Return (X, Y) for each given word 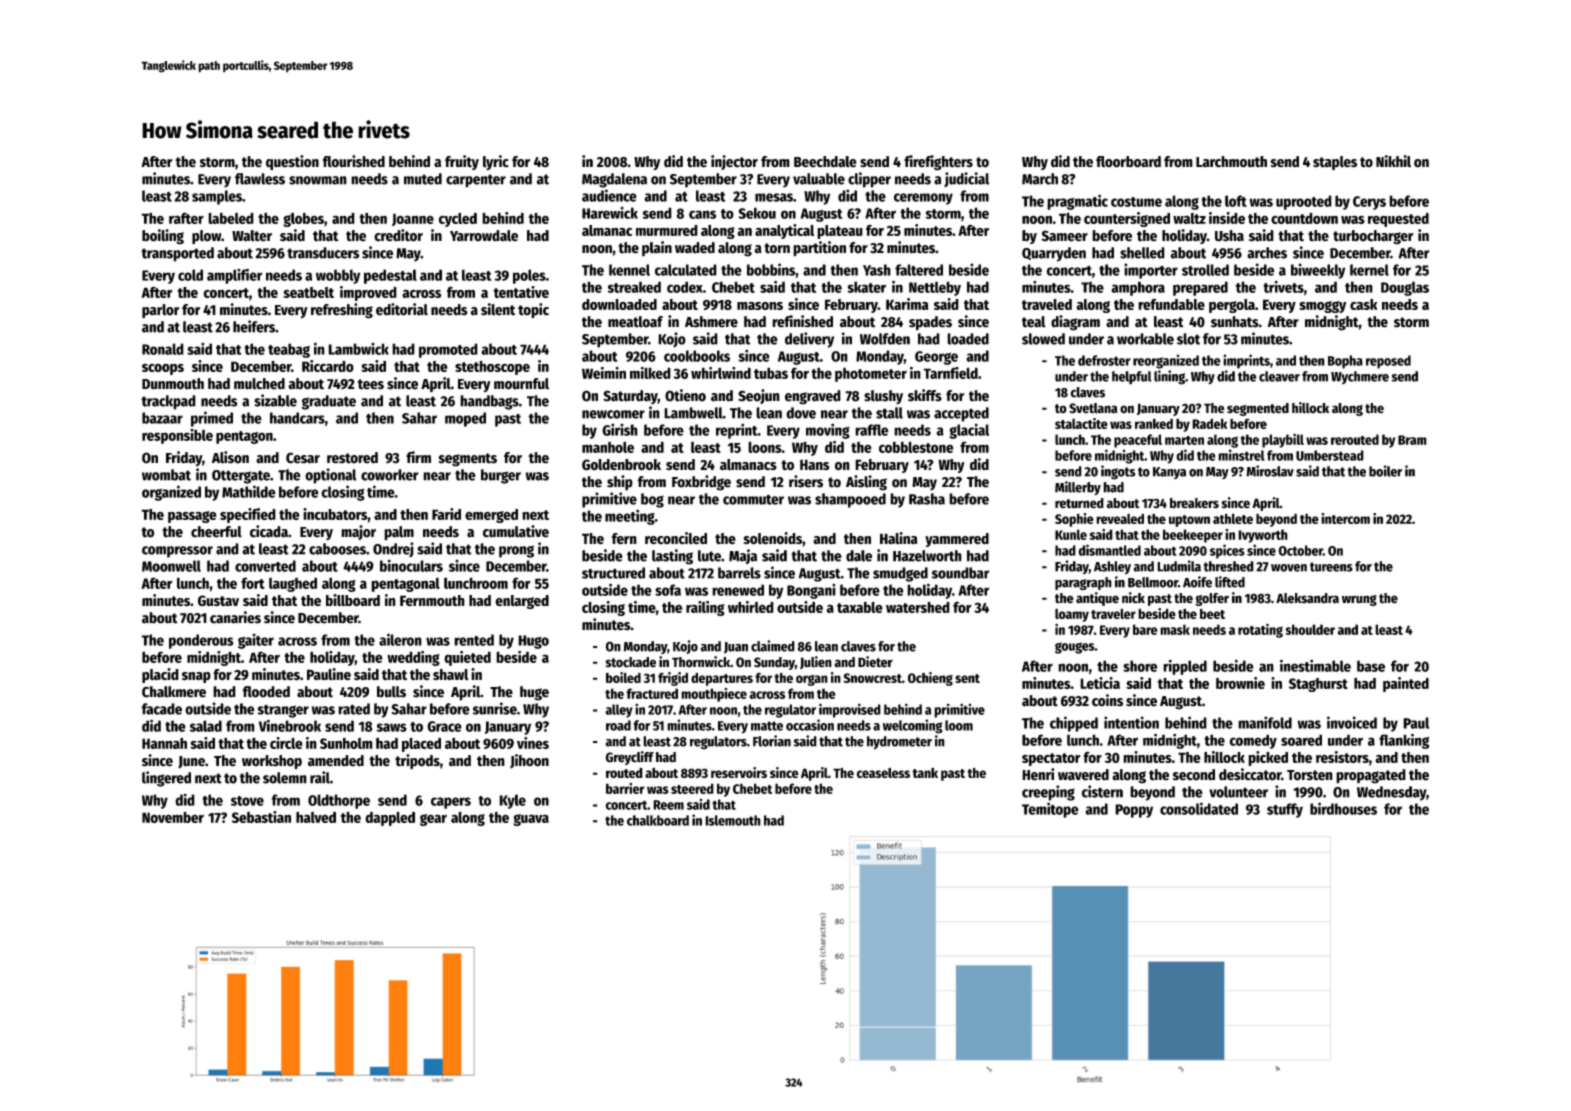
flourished (353, 161)
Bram (1412, 440)
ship (620, 483)
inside (1227, 218)
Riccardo (328, 366)
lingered (166, 779)
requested (1398, 219)
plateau (840, 232)
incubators (335, 514)
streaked (634, 287)
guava (531, 820)
